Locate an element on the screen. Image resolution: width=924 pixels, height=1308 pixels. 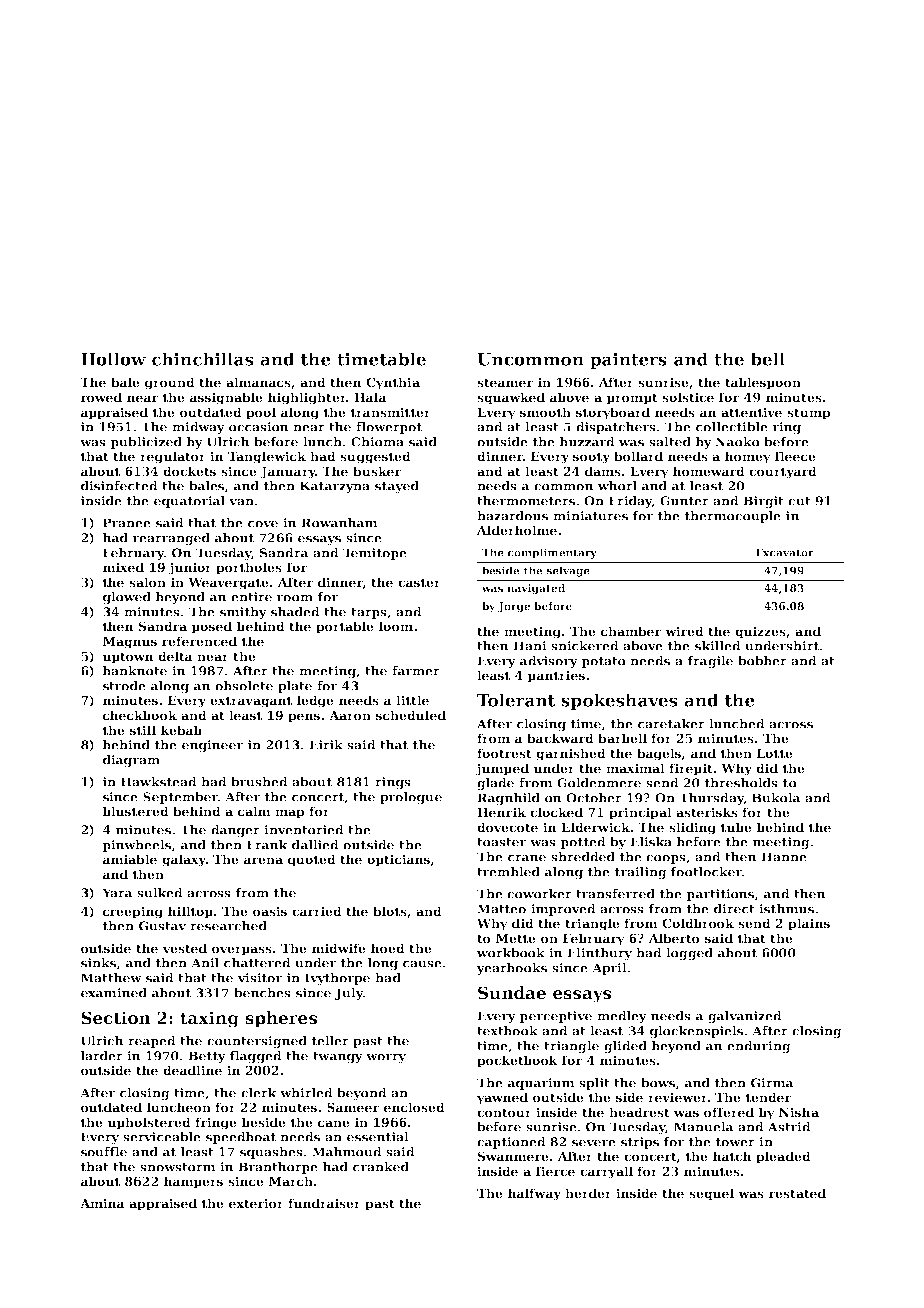
caretaker is located at coordinates (671, 724).
